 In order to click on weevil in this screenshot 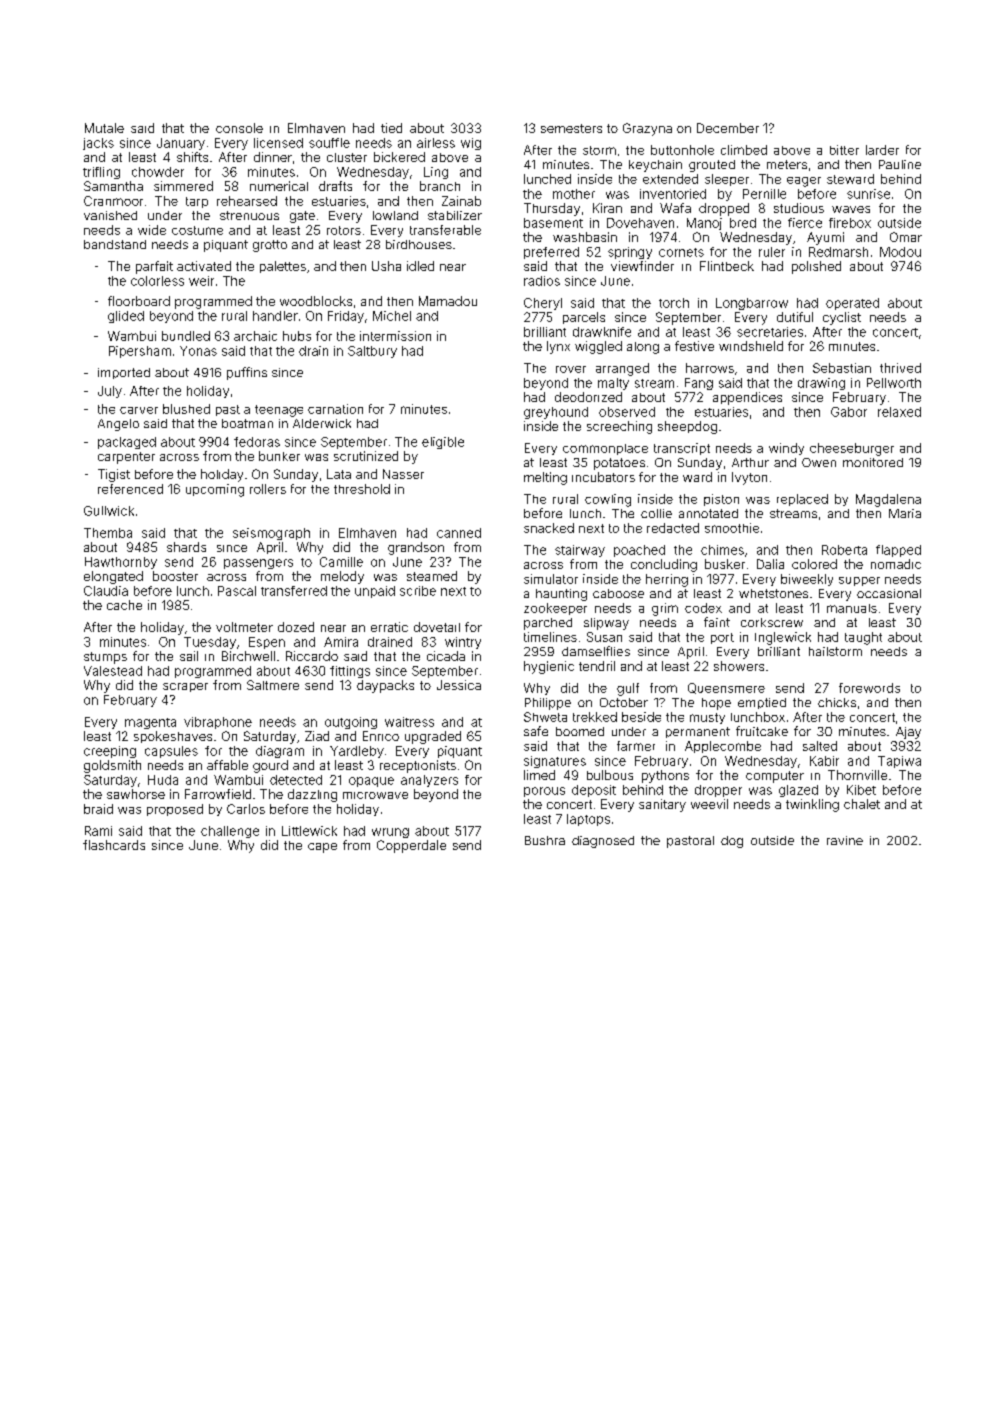, I will do `click(709, 804)`.
